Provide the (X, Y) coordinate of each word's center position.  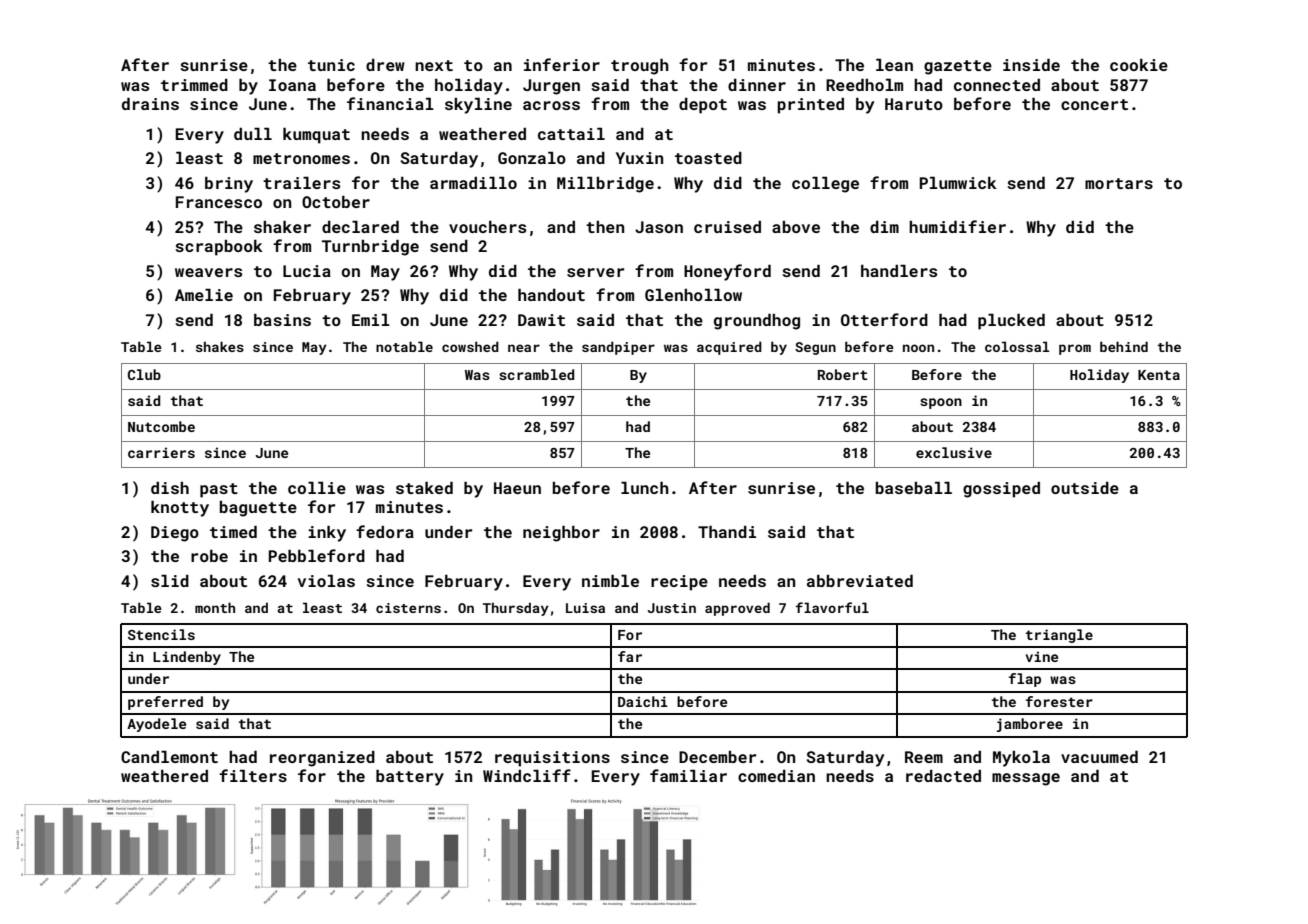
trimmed (194, 85)
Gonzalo (532, 158)
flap (1025, 680)
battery (410, 778)
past (219, 490)
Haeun (517, 488)
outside (1085, 488)
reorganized (322, 759)
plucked (1011, 322)
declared (360, 227)
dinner (757, 85)
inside (1031, 65)
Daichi (643, 701)
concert (1094, 104)
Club (144, 374)
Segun (815, 348)
